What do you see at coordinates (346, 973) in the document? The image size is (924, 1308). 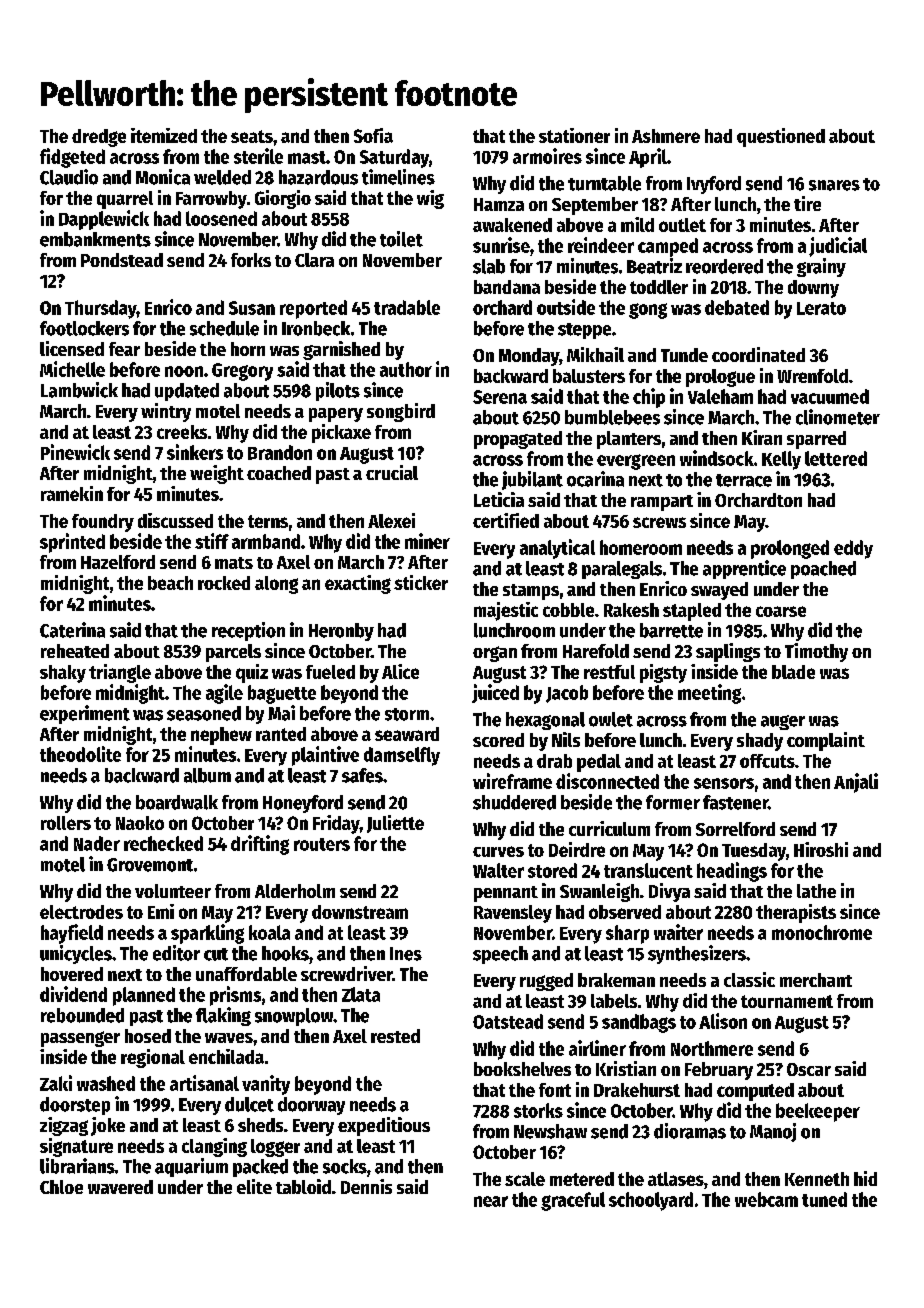 I see `screwdriver` at bounding box center [346, 973].
